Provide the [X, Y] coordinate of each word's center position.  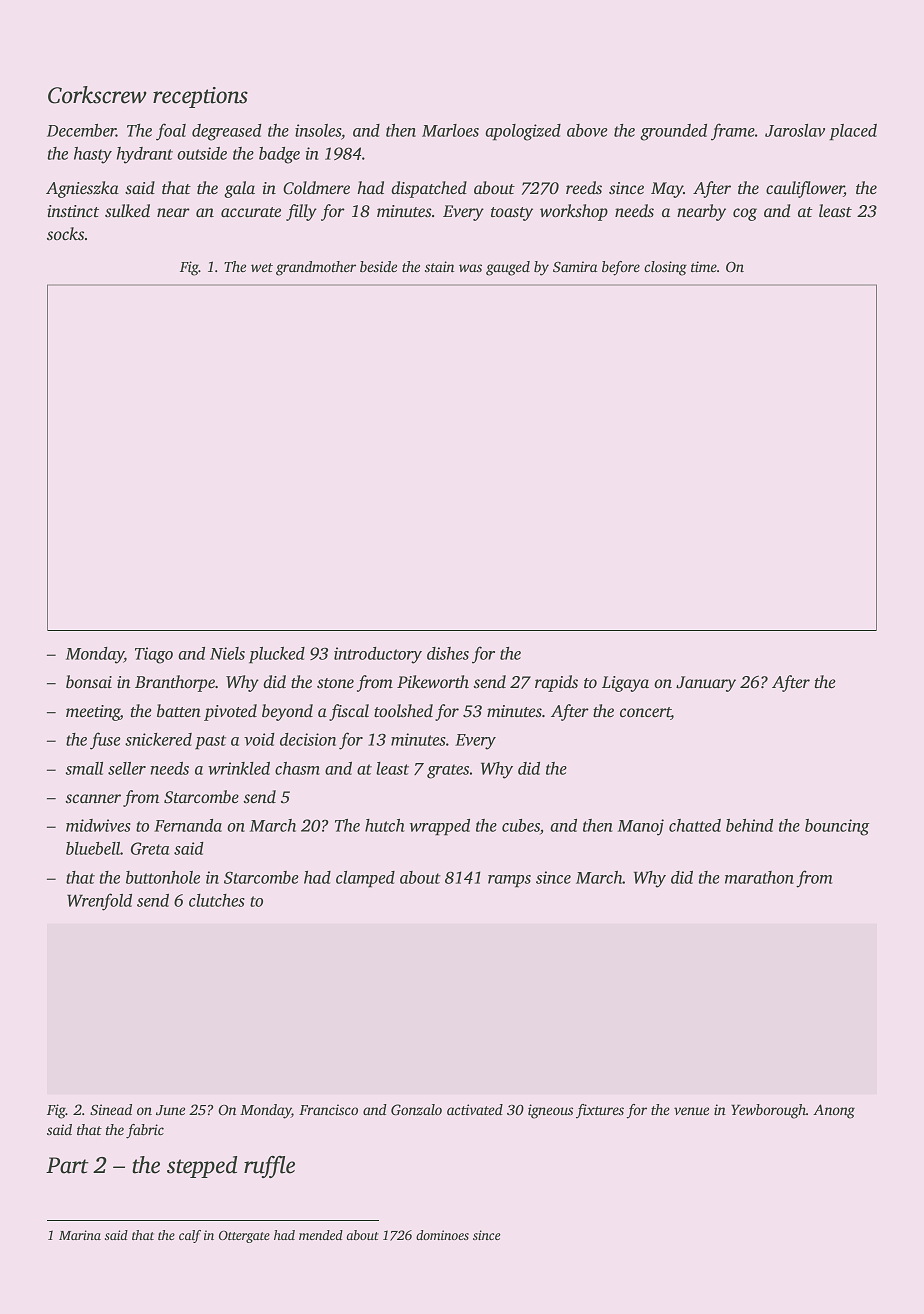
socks [65, 234]
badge [279, 155]
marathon [759, 877]
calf [190, 1236]
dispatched [429, 189]
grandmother [316, 268]
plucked [277, 655]
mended [321, 1235]
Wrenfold [99, 902]
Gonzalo [416, 1109]
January [706, 684]
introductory [378, 655]
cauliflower [805, 189]
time [704, 266]
